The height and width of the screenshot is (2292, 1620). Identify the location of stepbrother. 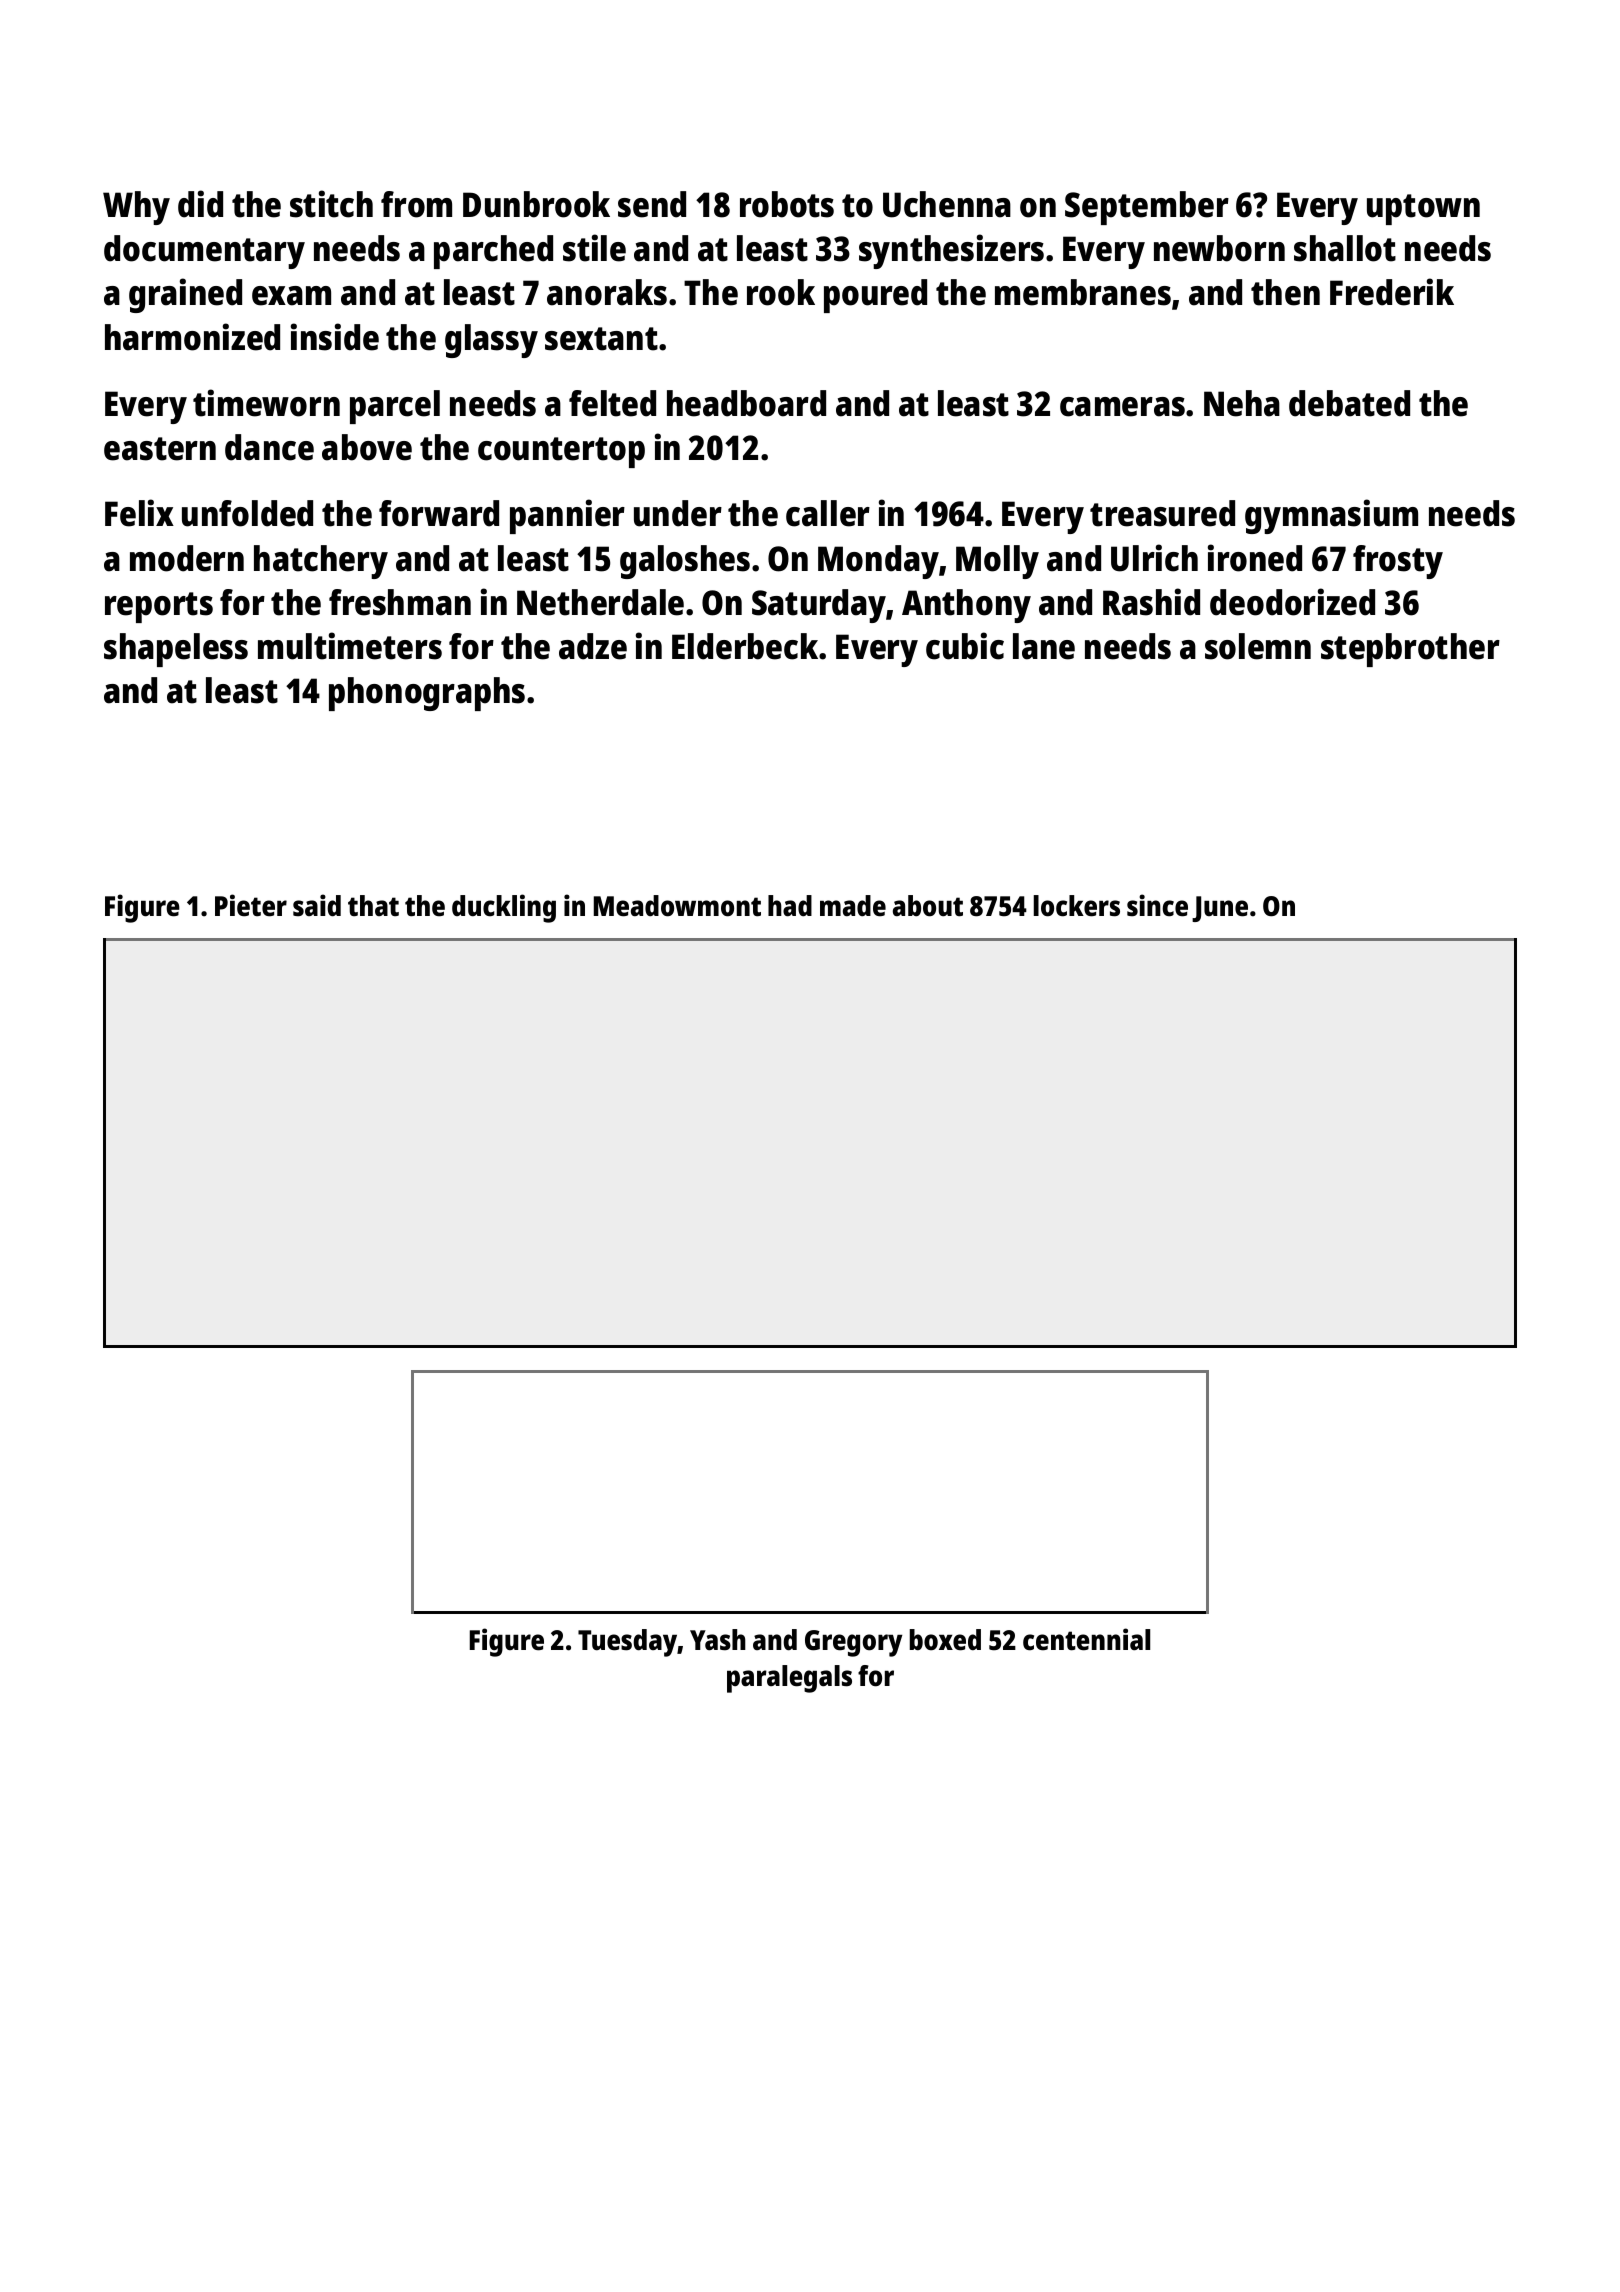
(1410, 650).
